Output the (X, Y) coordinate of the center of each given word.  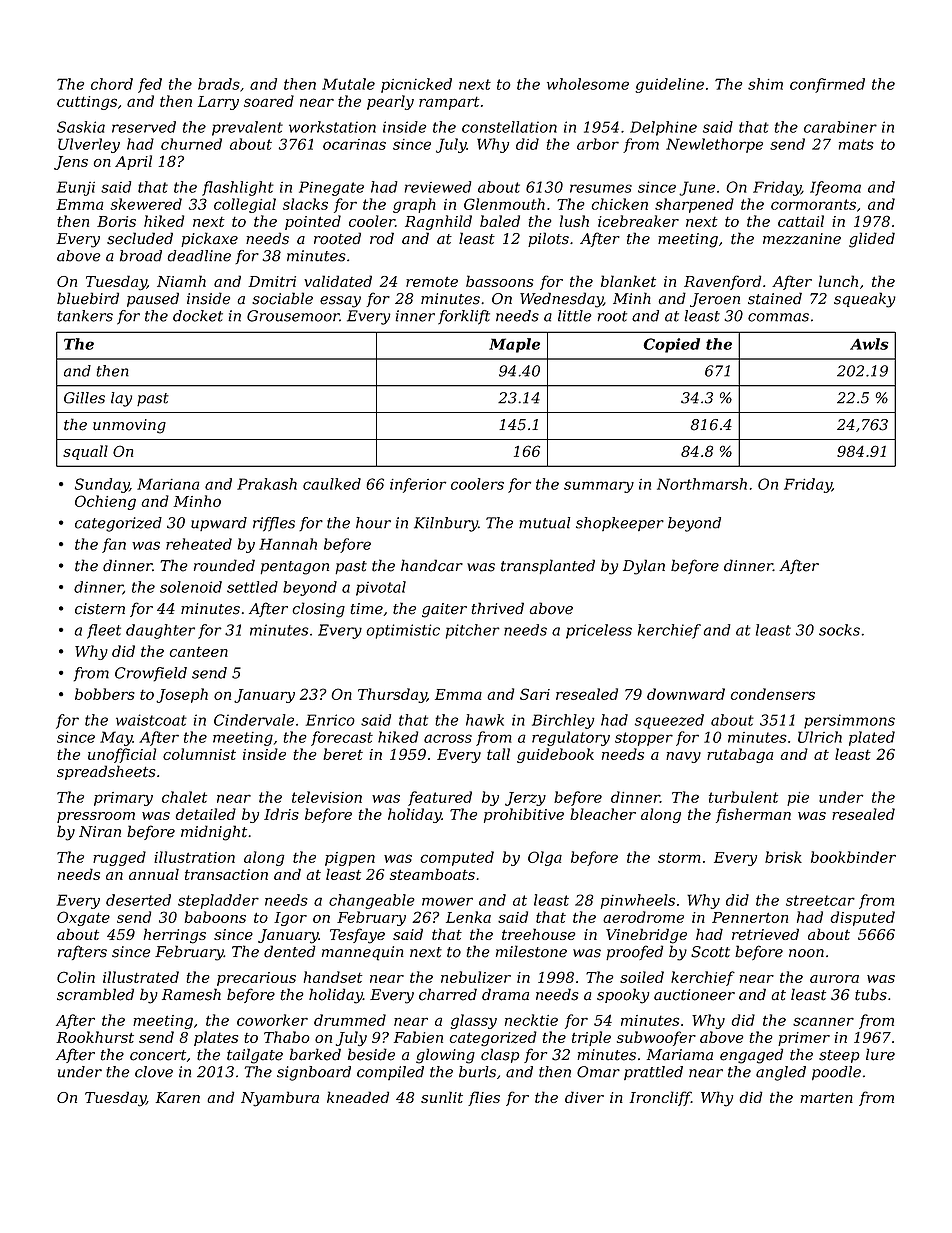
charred (448, 994)
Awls (869, 344)
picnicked (416, 85)
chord (112, 84)
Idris (281, 814)
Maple (514, 345)
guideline (669, 85)
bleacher (603, 814)
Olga (545, 858)
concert (158, 1055)
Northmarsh (702, 484)
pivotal (381, 588)
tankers (85, 316)
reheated (199, 544)
